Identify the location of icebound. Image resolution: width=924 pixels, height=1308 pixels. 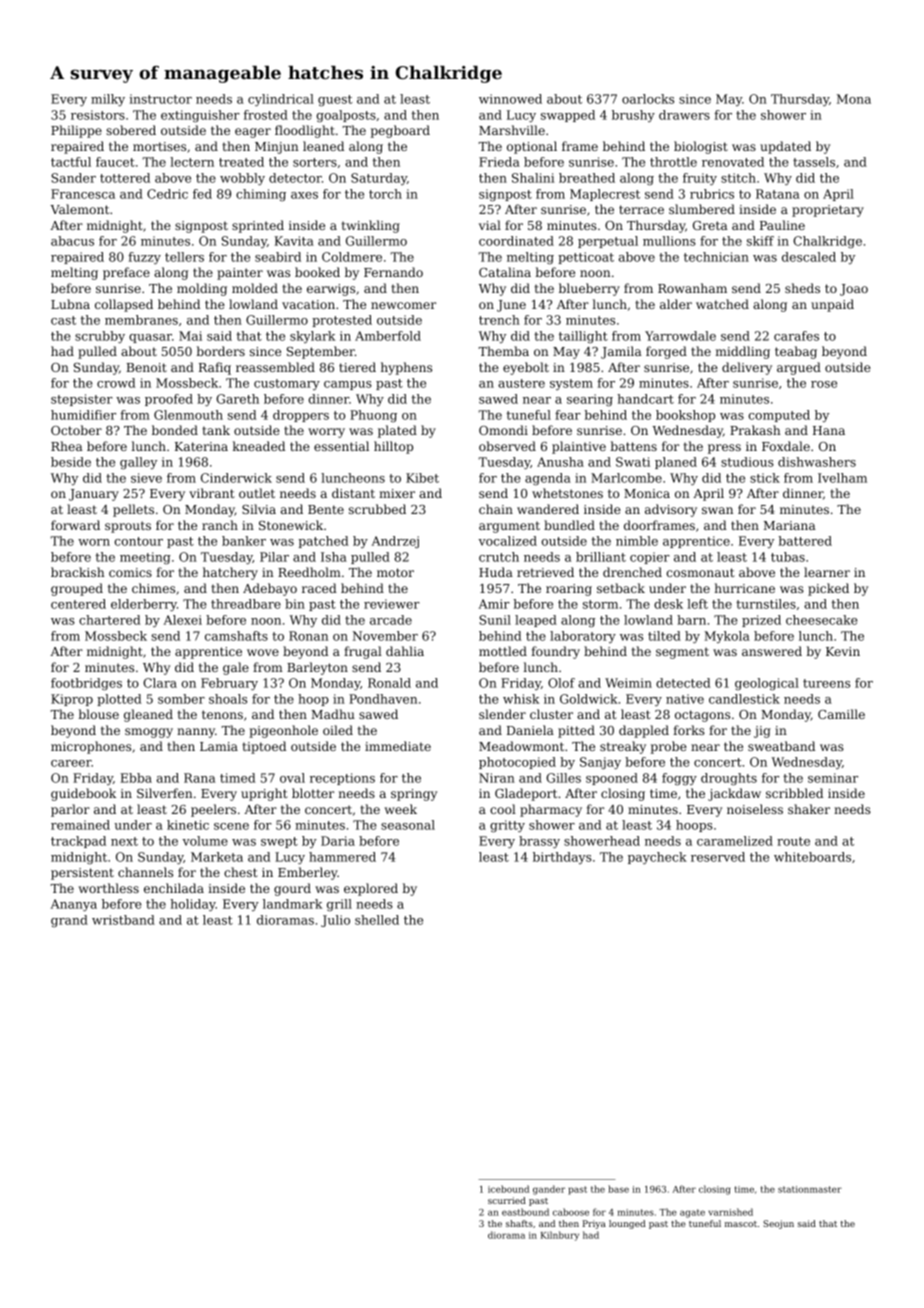
(508, 1189).
